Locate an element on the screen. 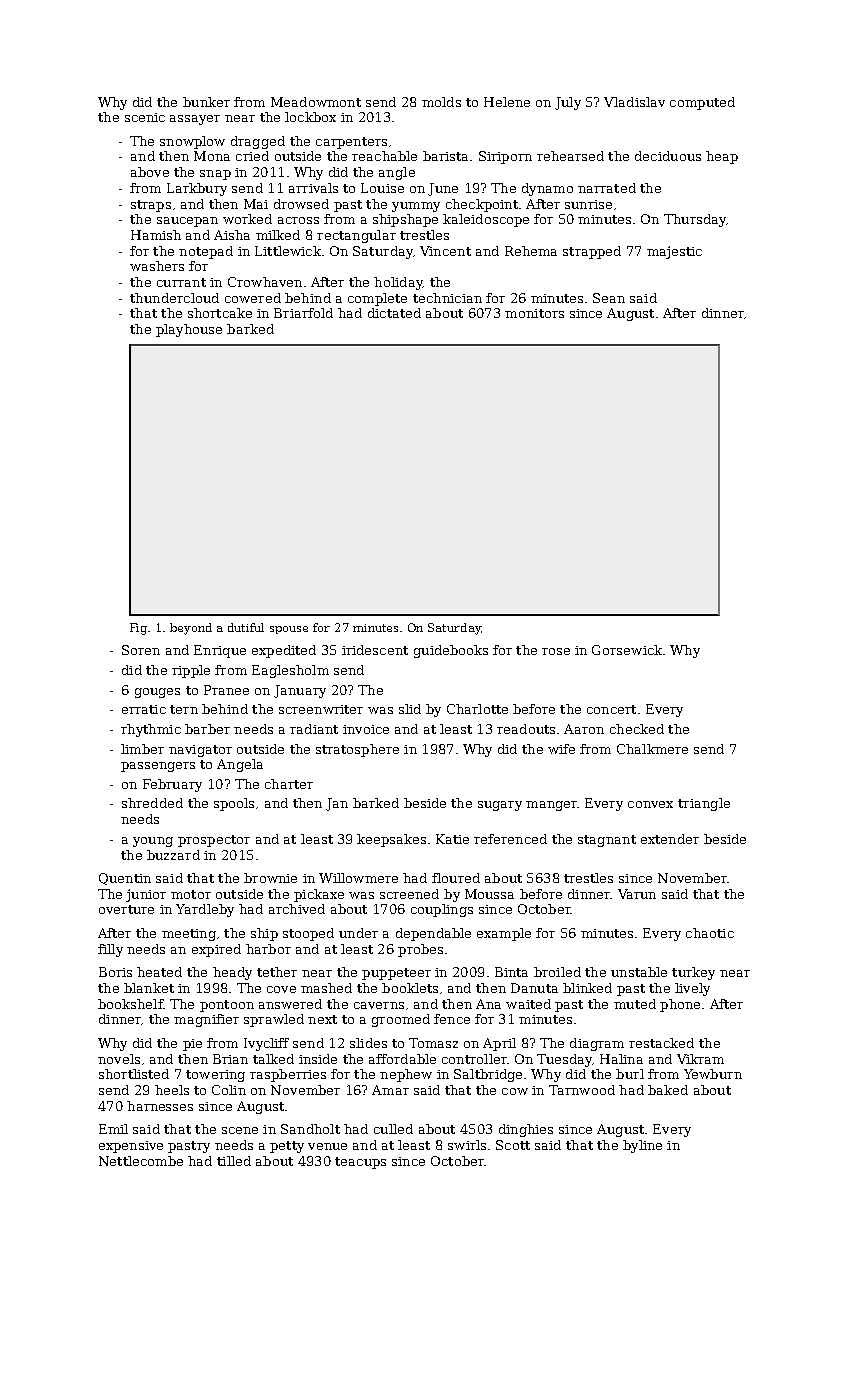 The width and height of the screenshot is (849, 1400). Charlotte is located at coordinates (477, 709).
